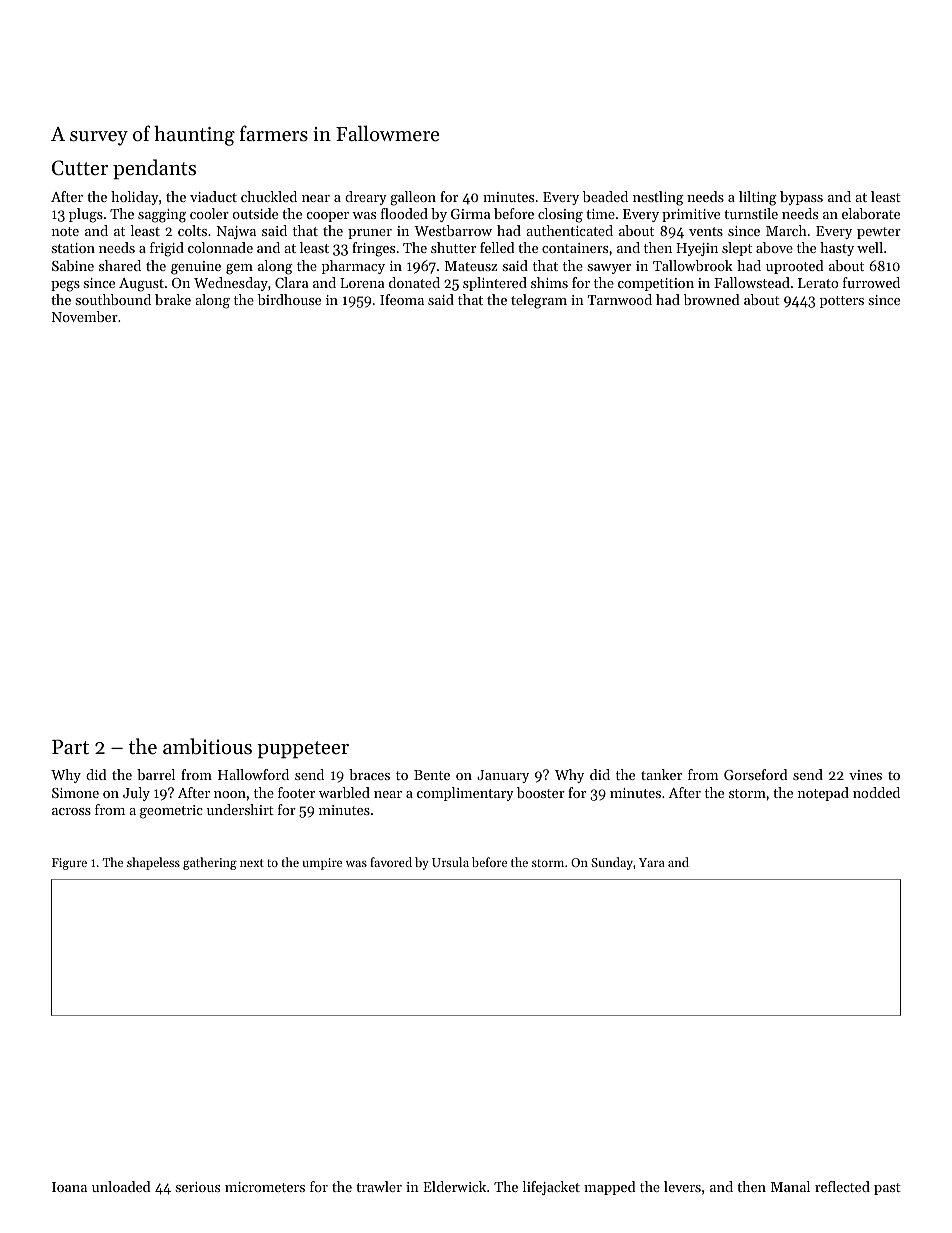  I want to click on shims, so click(549, 282).
